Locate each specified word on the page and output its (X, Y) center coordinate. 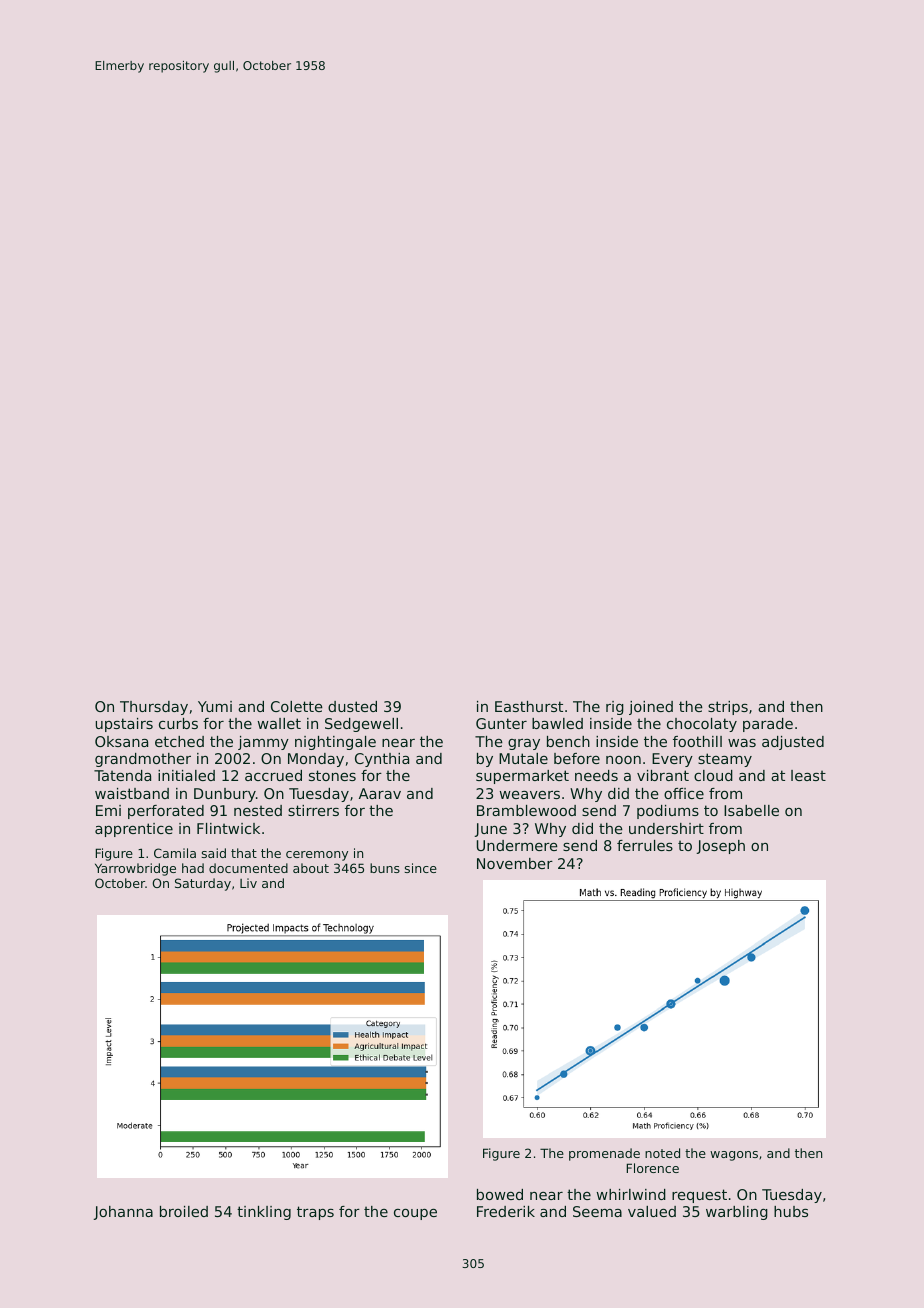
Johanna (123, 1213)
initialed (186, 775)
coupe (415, 1214)
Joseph (720, 847)
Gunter (501, 723)
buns (385, 868)
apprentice (134, 830)
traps (315, 1213)
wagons (734, 1156)
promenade (604, 1154)
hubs (791, 1211)
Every (672, 760)
